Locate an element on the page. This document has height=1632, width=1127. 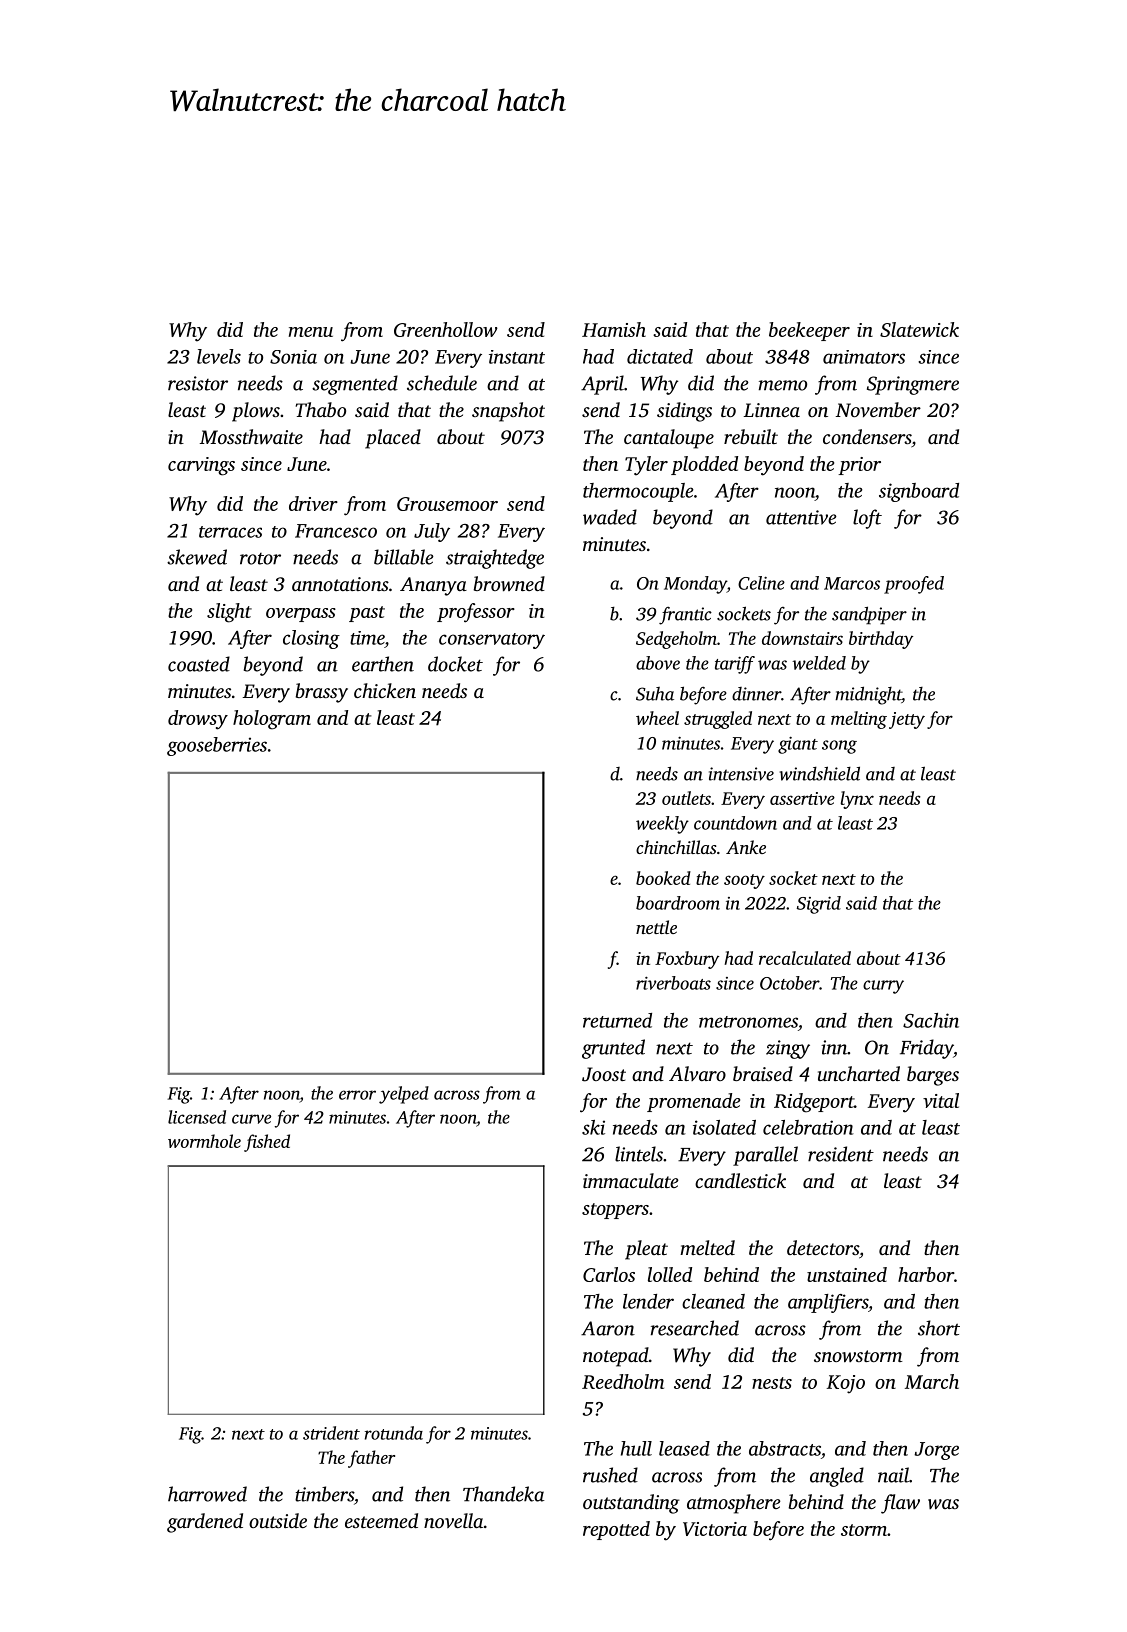
gooseberries is located at coordinates (217, 746).
